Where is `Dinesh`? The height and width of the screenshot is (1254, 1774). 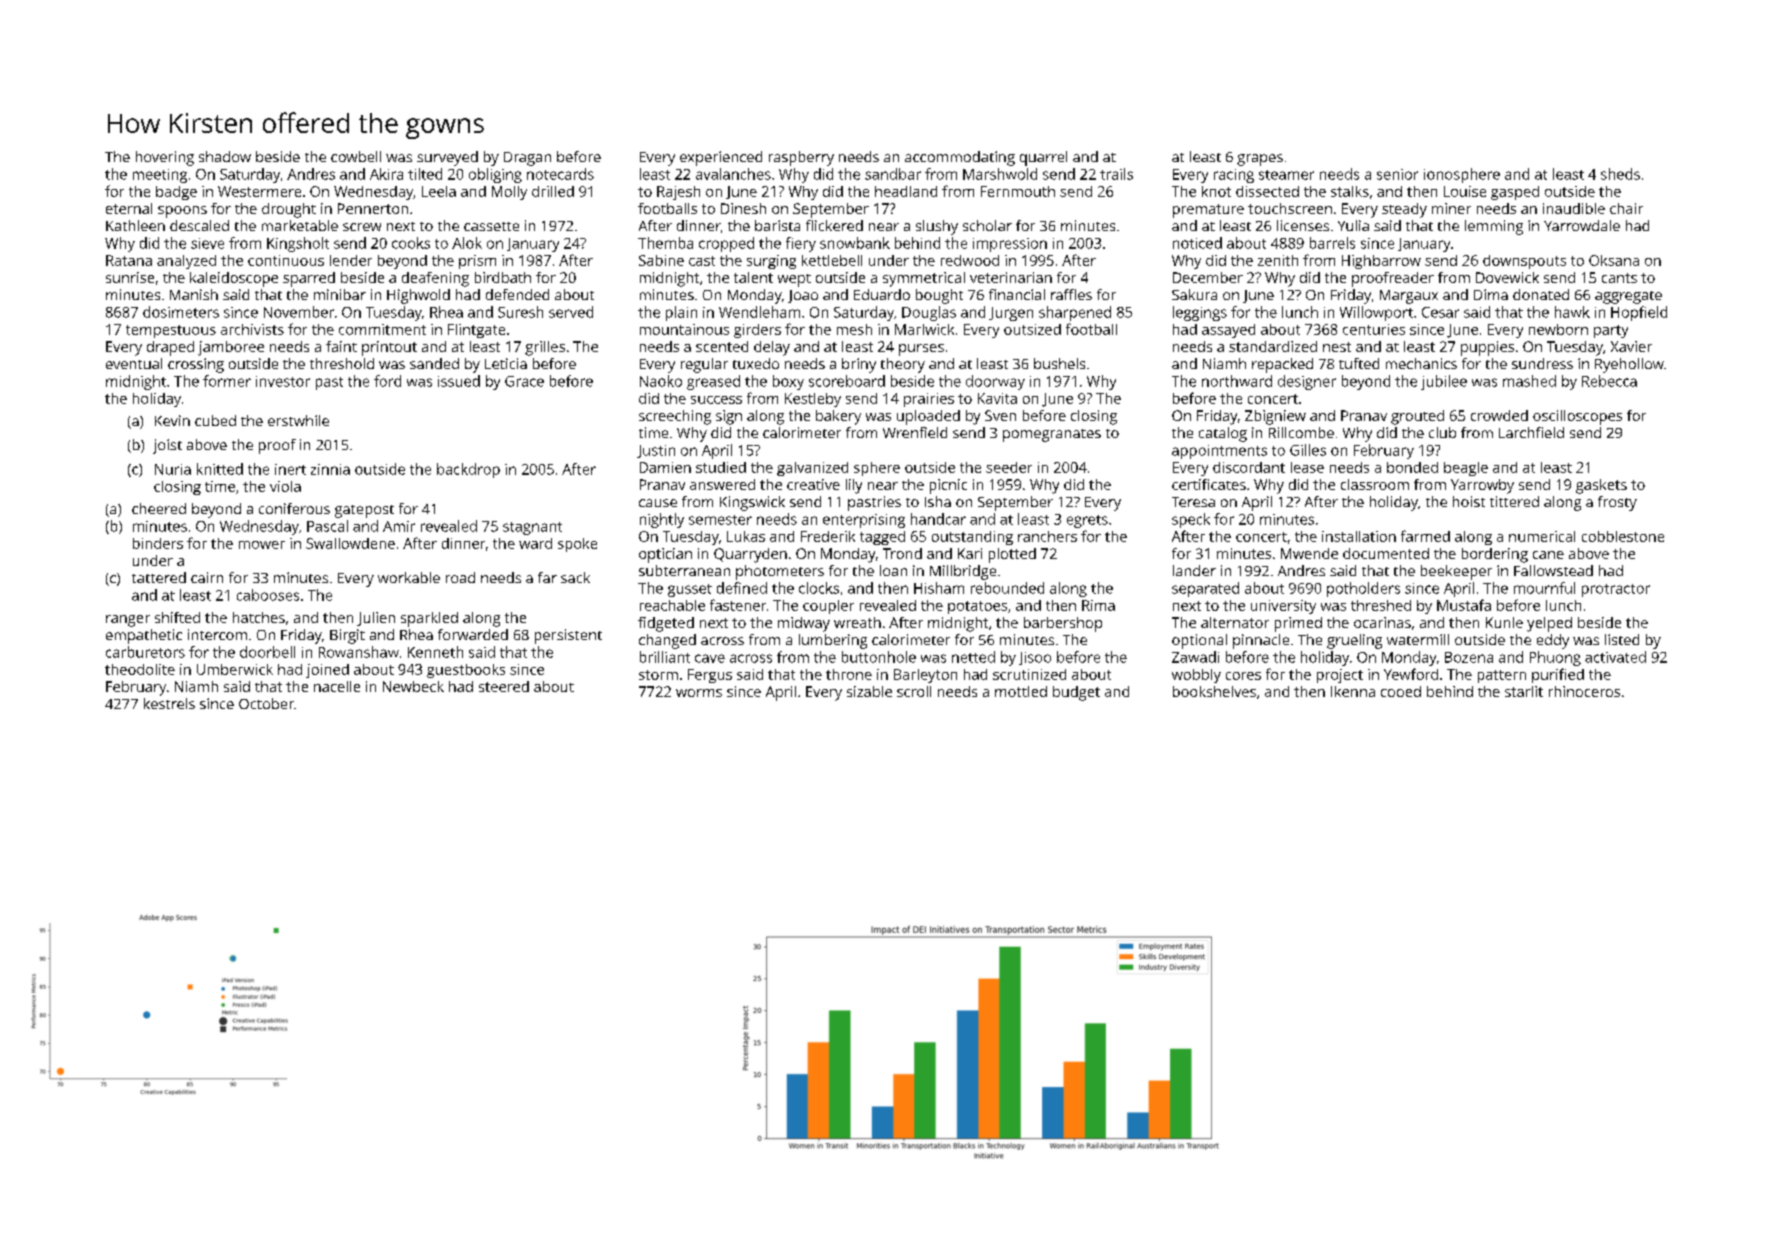 Dinesh is located at coordinates (743, 208).
